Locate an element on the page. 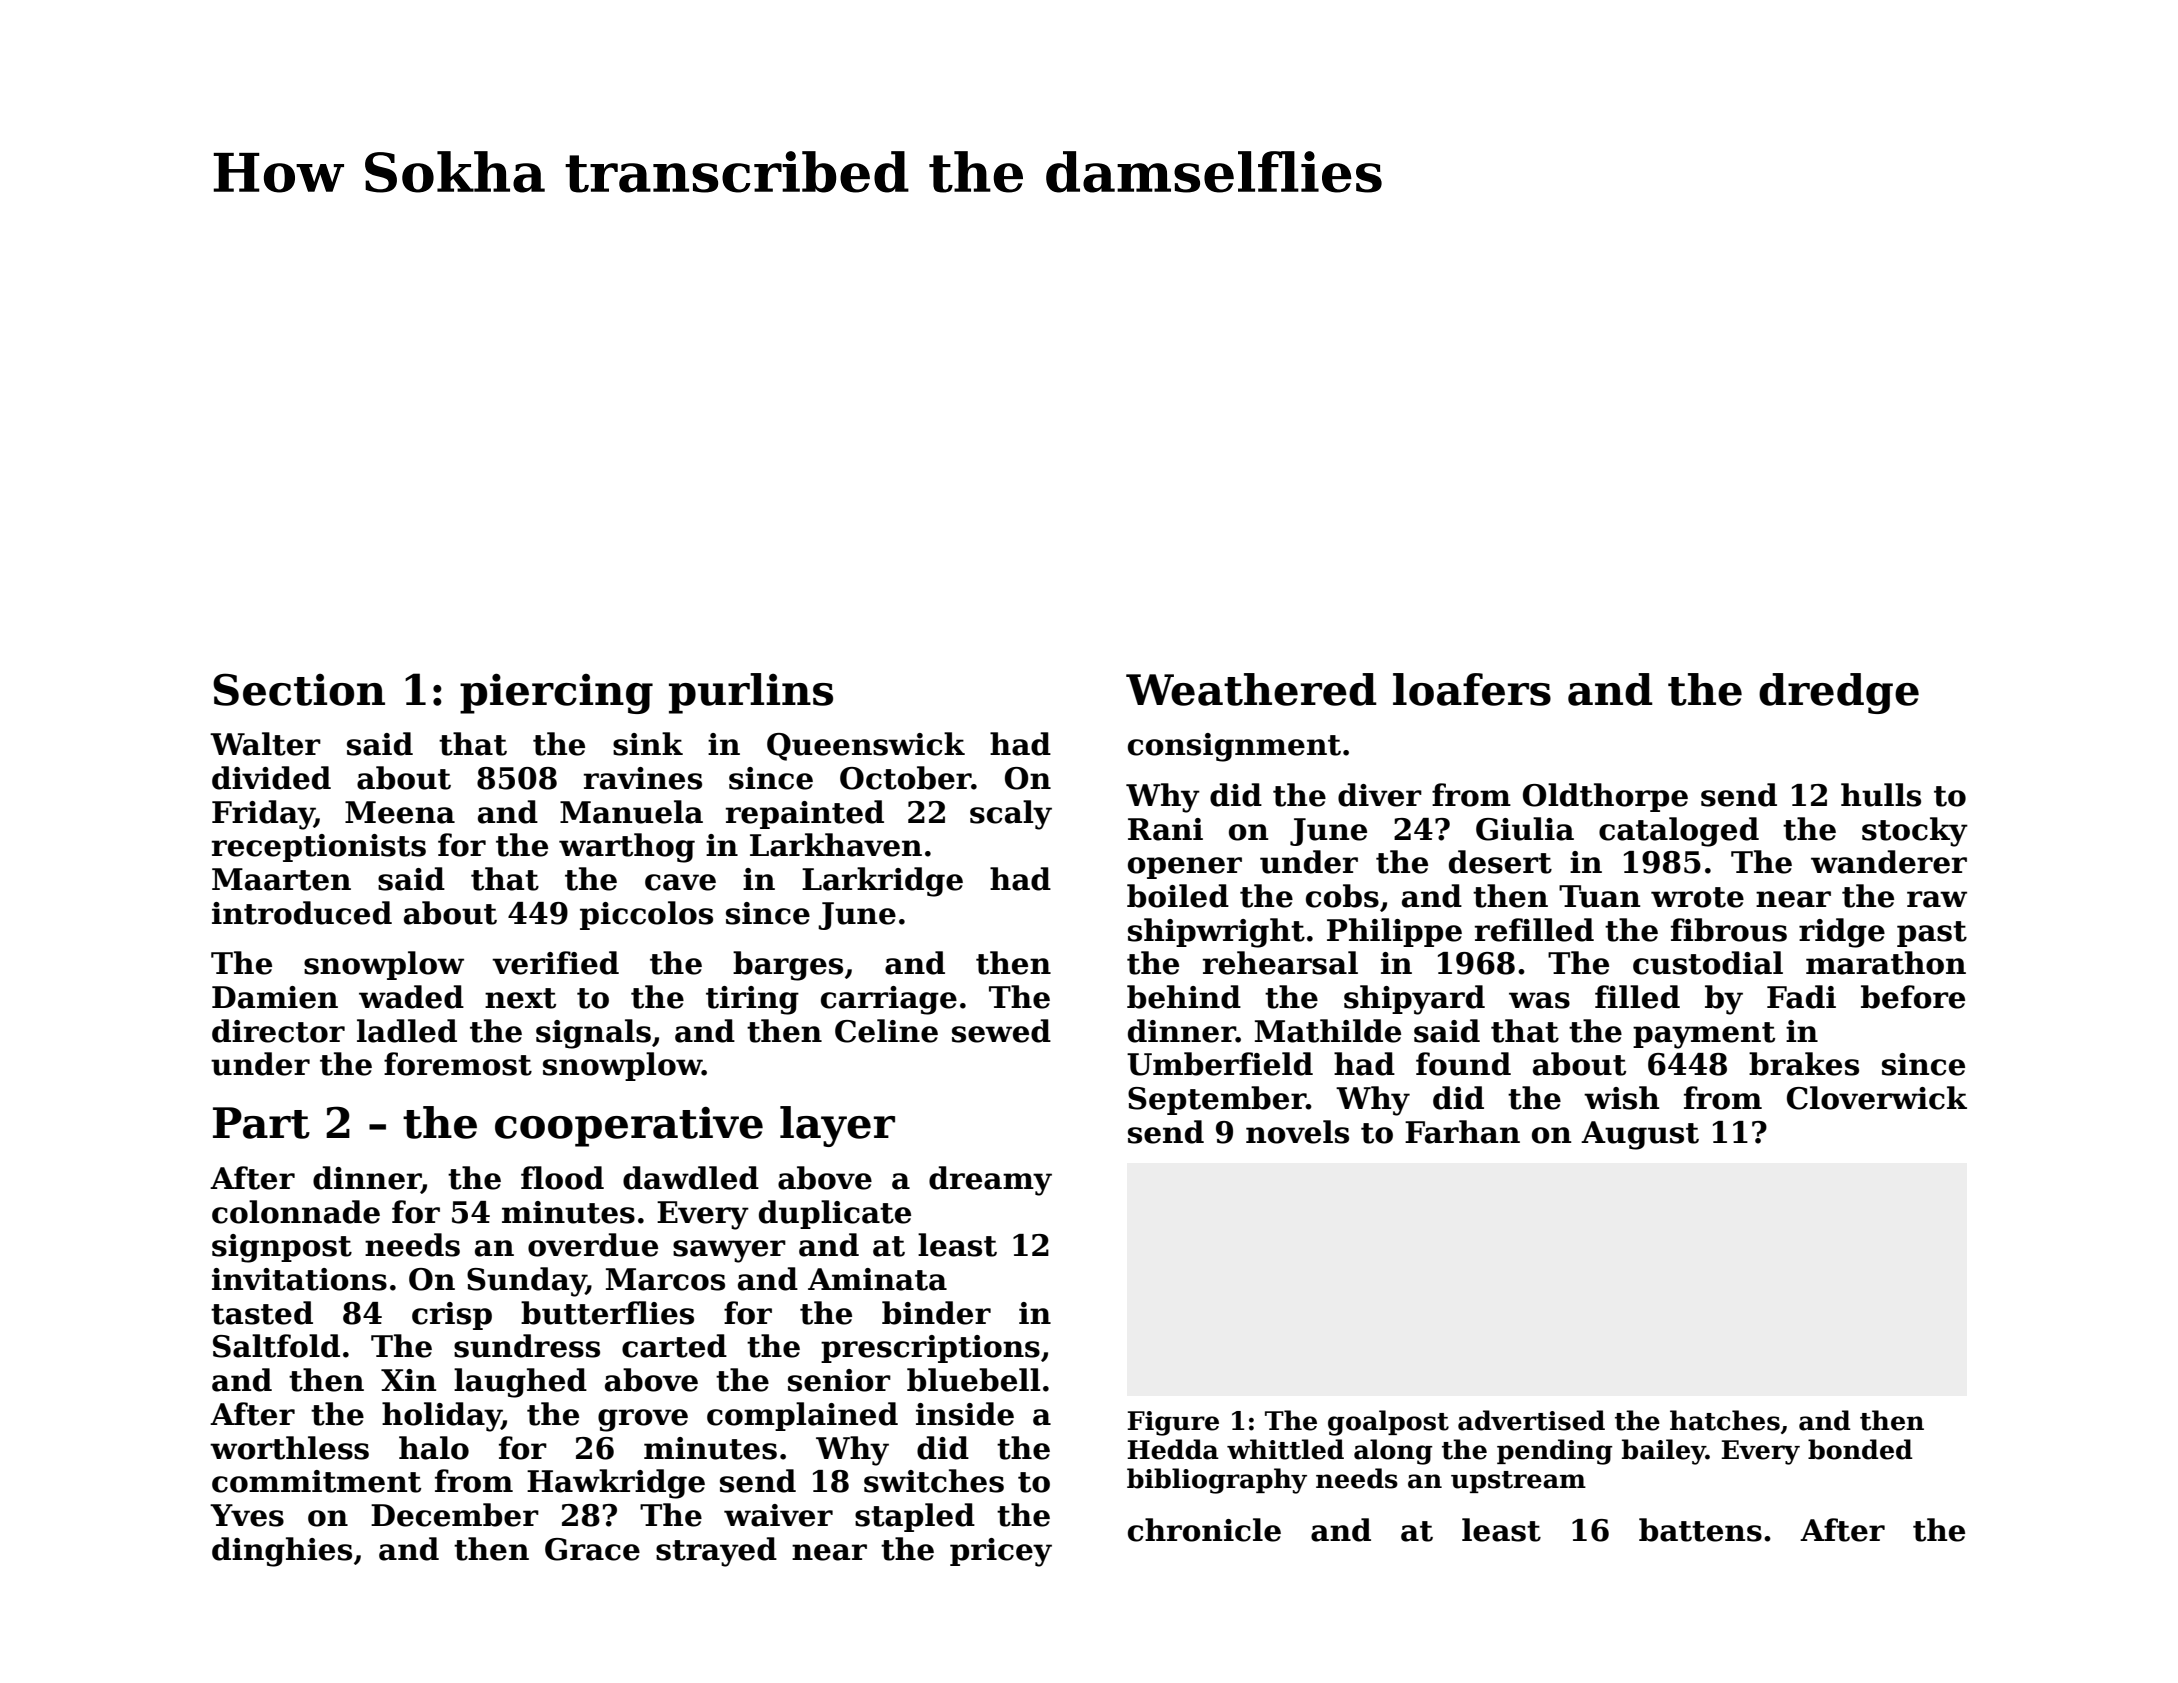 The width and height of the image is (2178, 1683). hulls is located at coordinates (1881, 795).
